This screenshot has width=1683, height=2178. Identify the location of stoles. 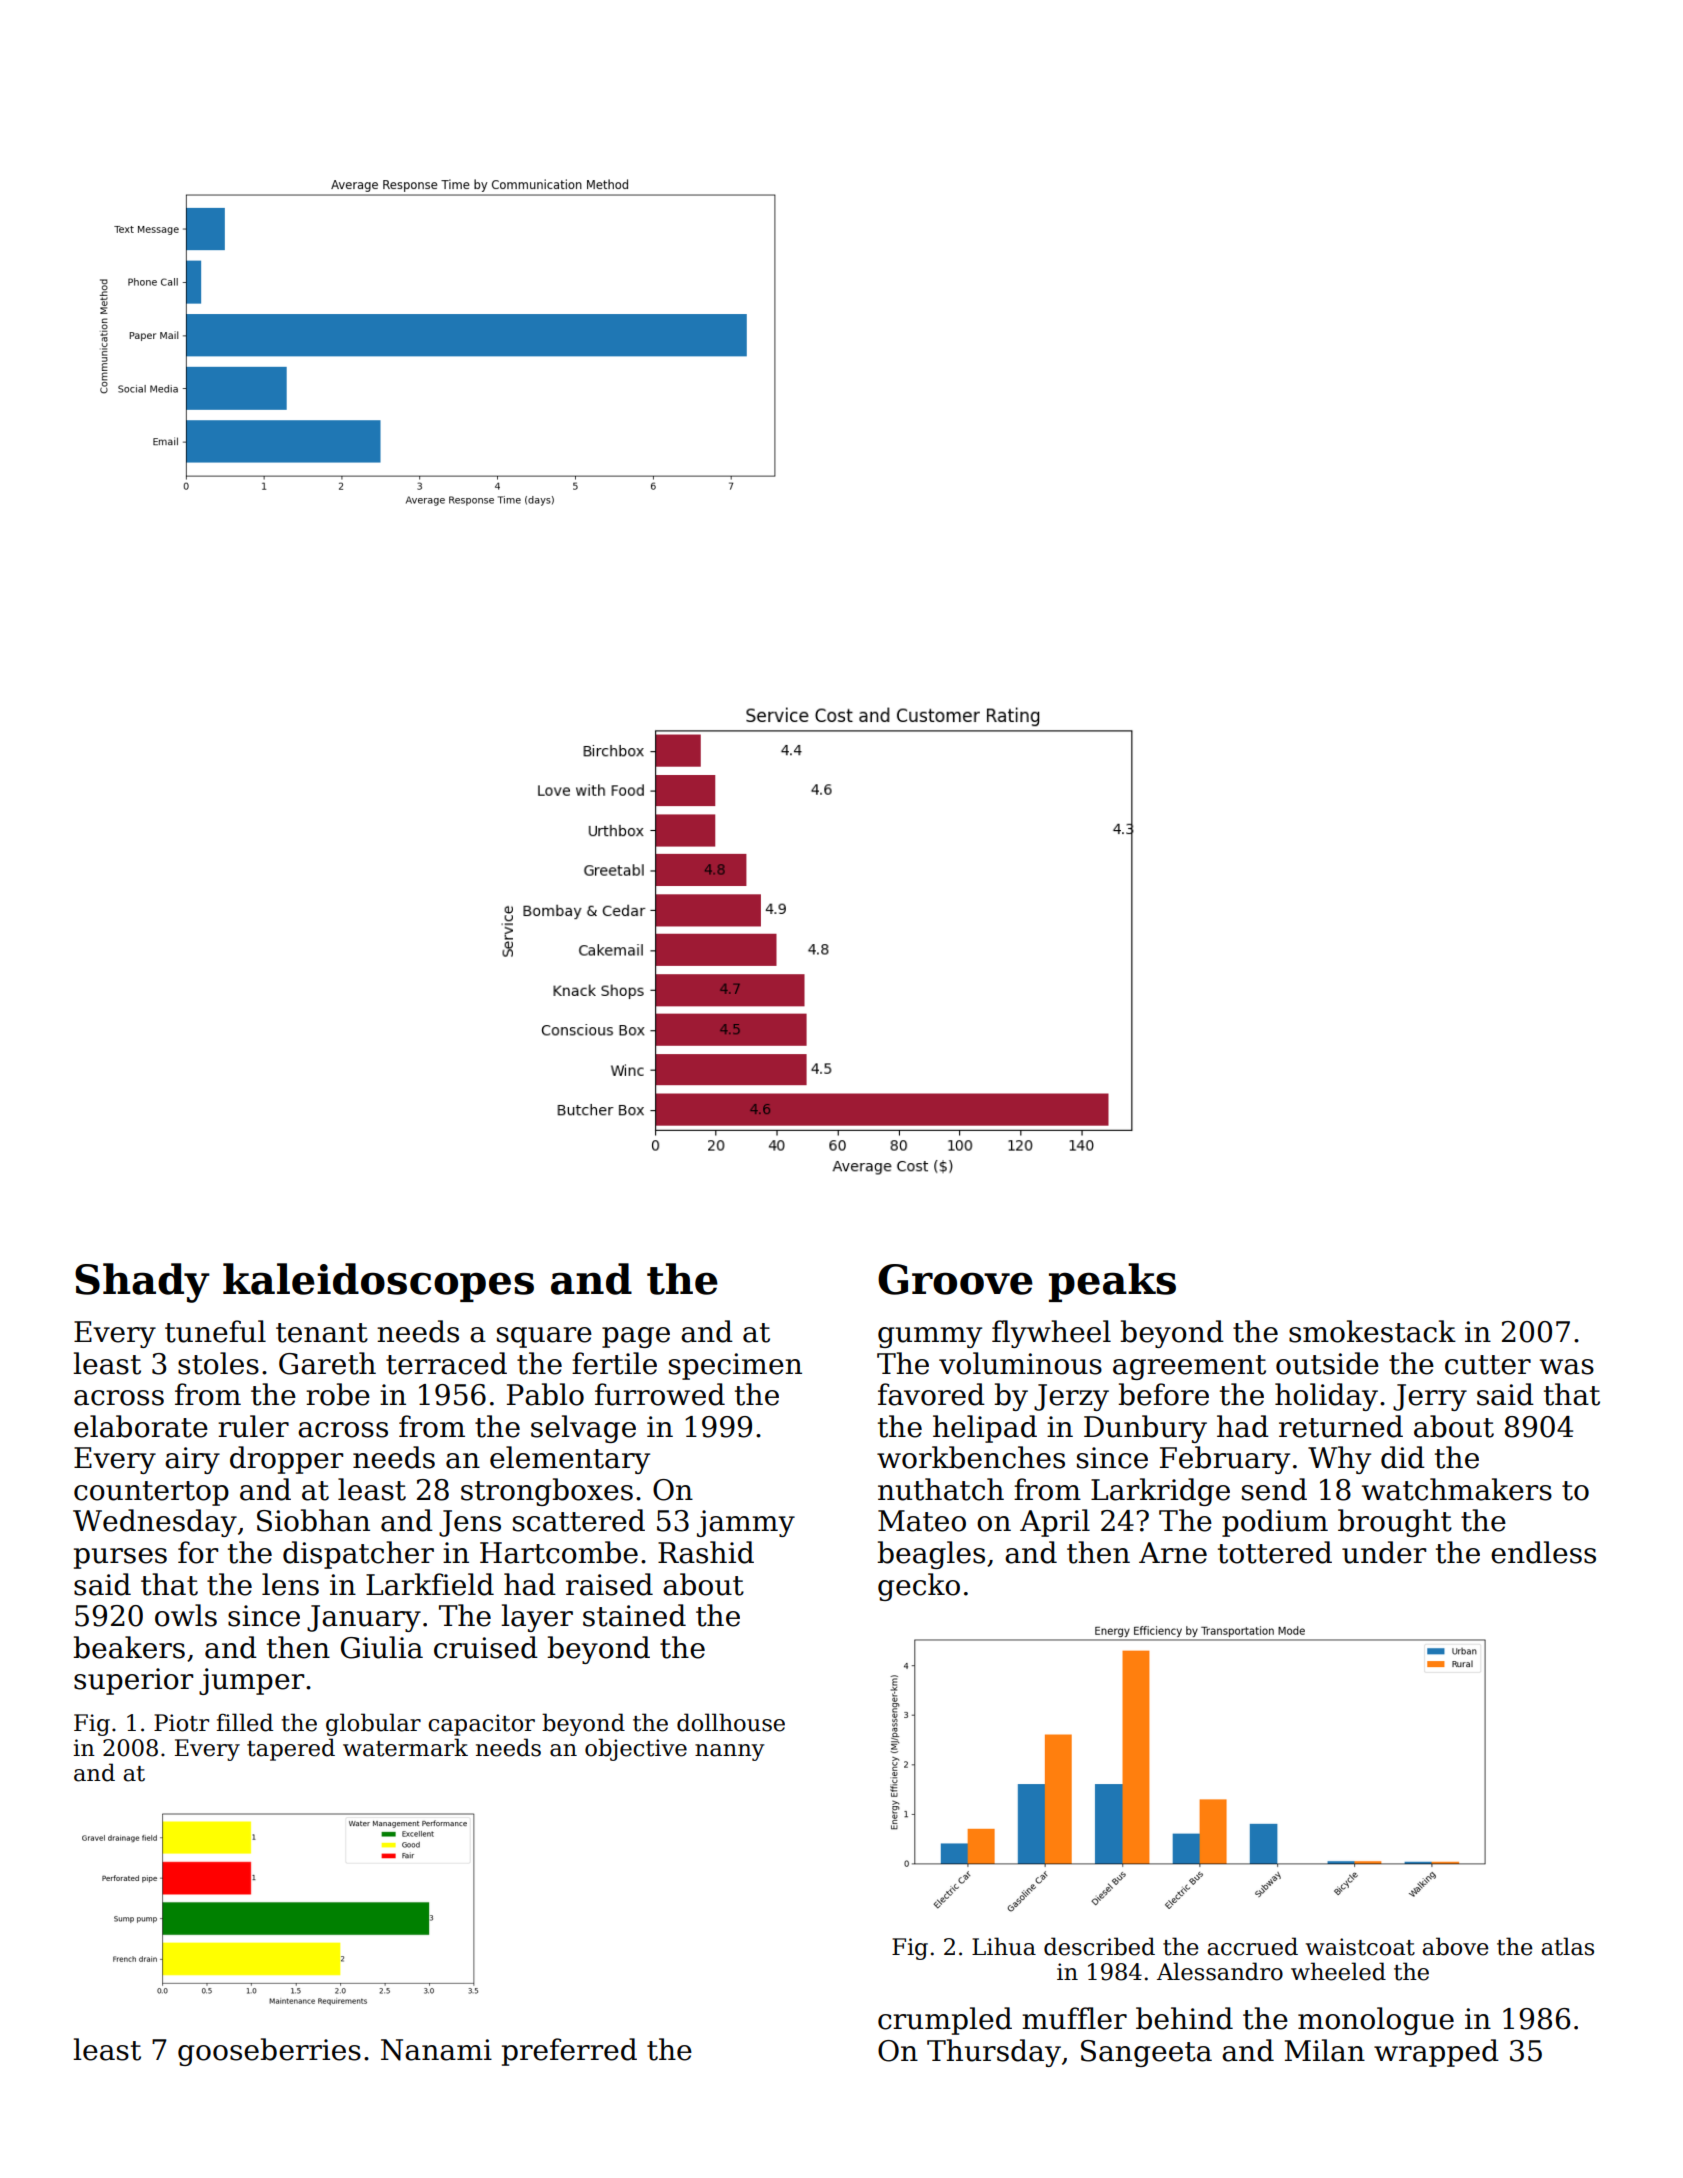
(218, 1363).
